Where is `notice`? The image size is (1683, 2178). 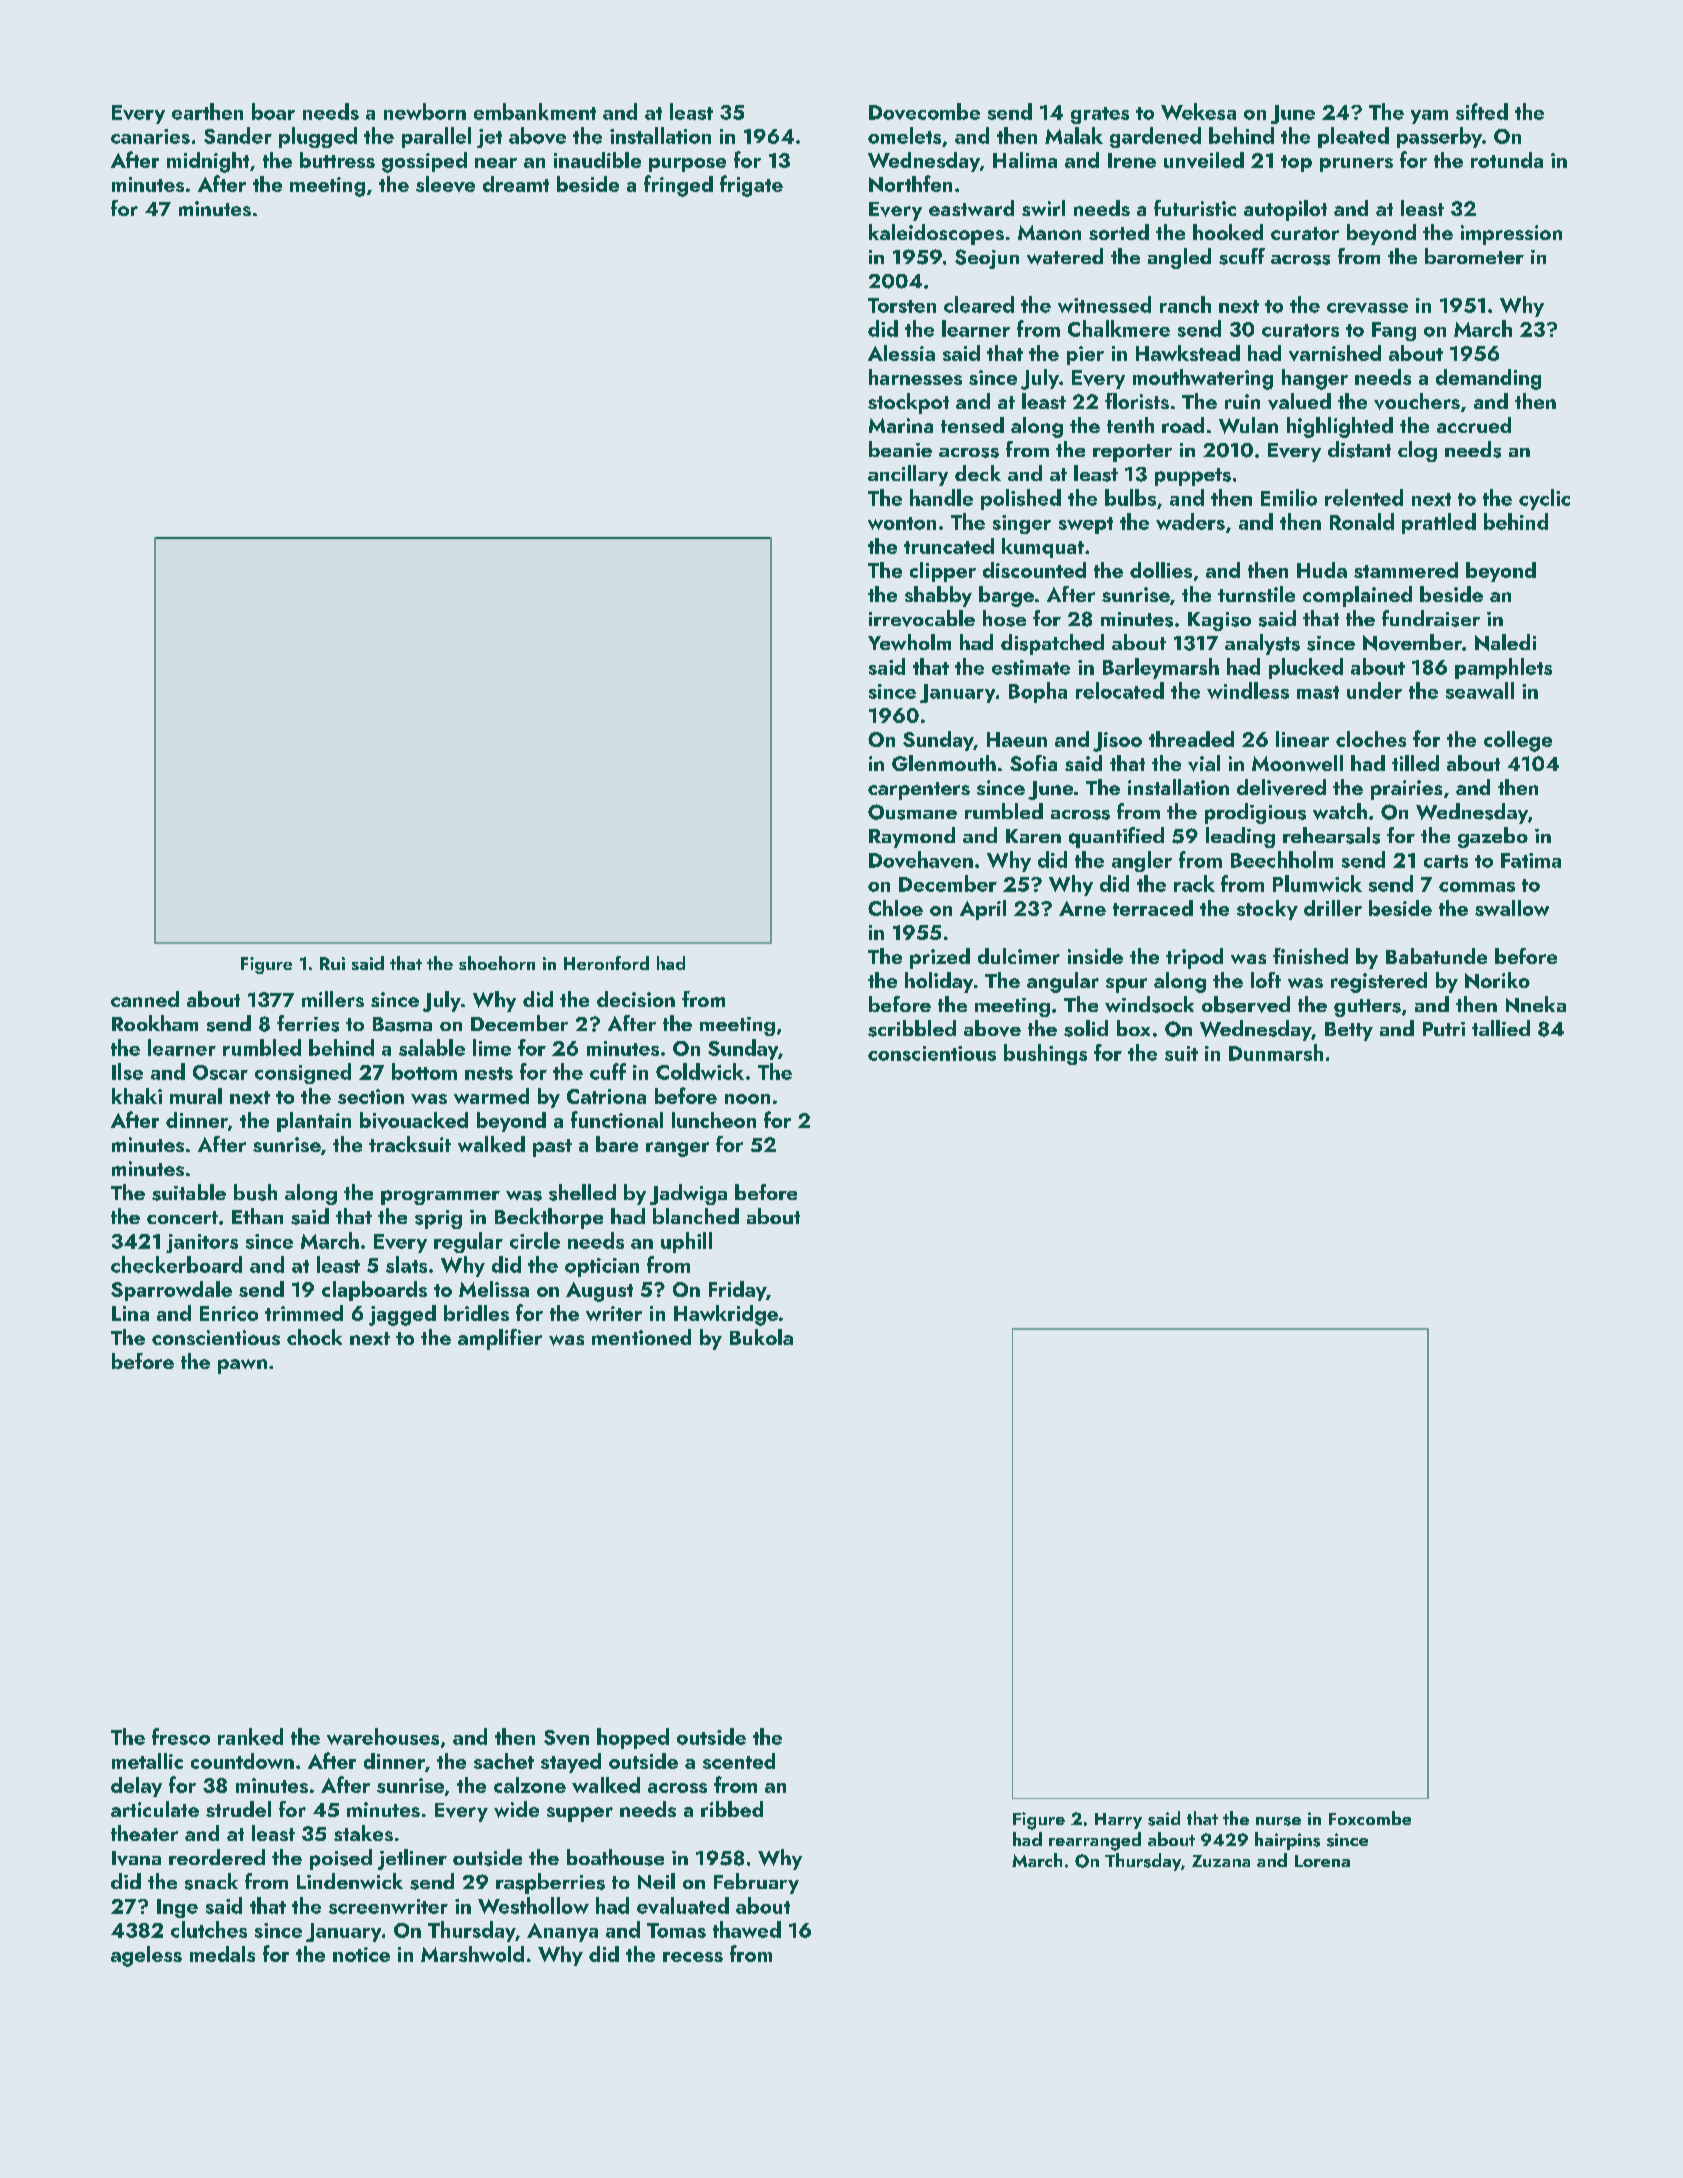
notice is located at coordinates (361, 1954).
